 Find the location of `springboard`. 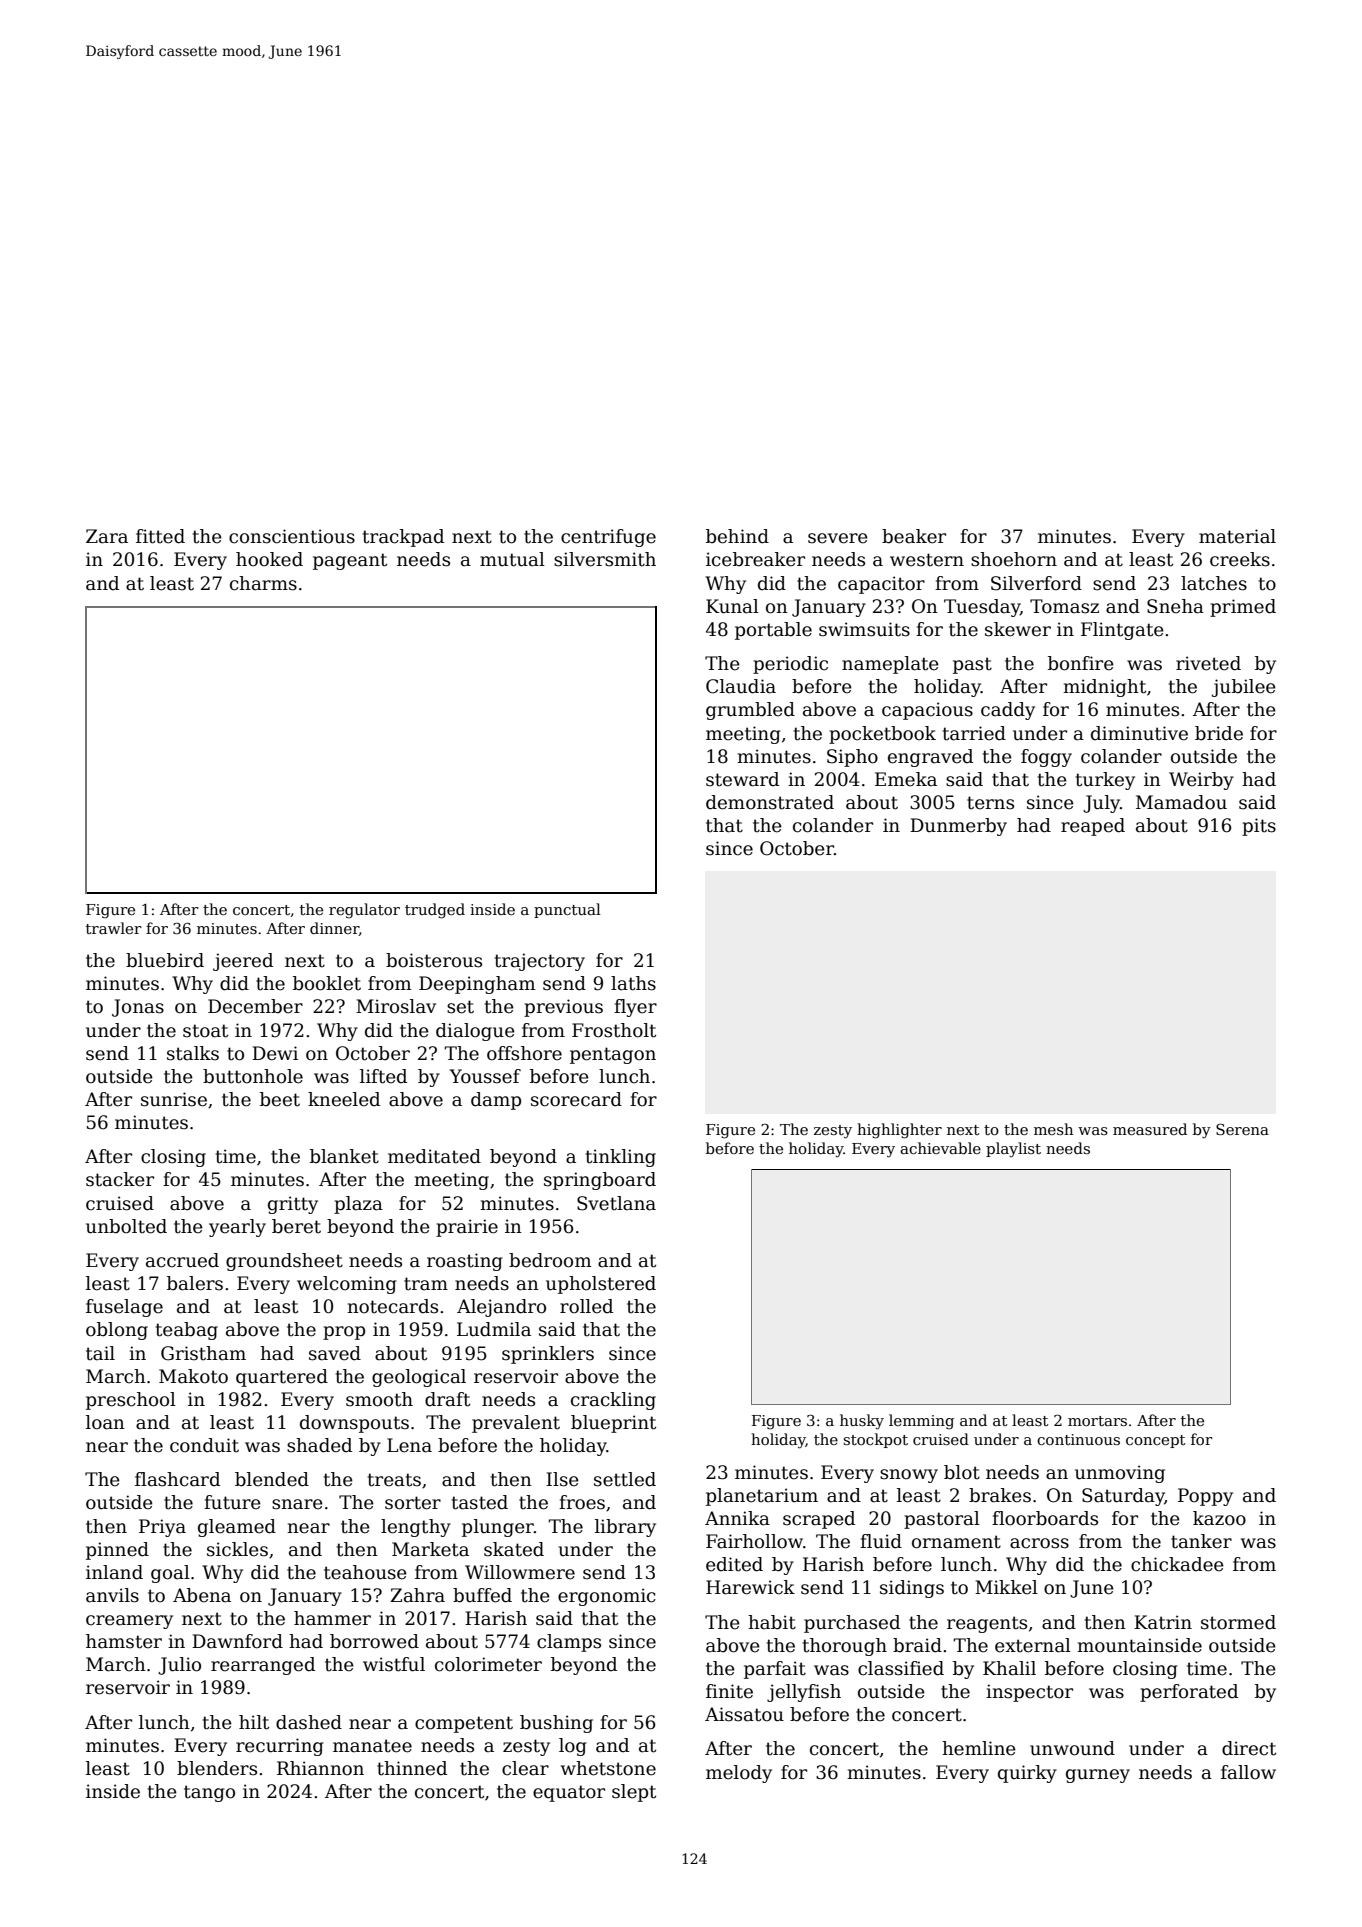

springboard is located at coordinates (600, 1181).
